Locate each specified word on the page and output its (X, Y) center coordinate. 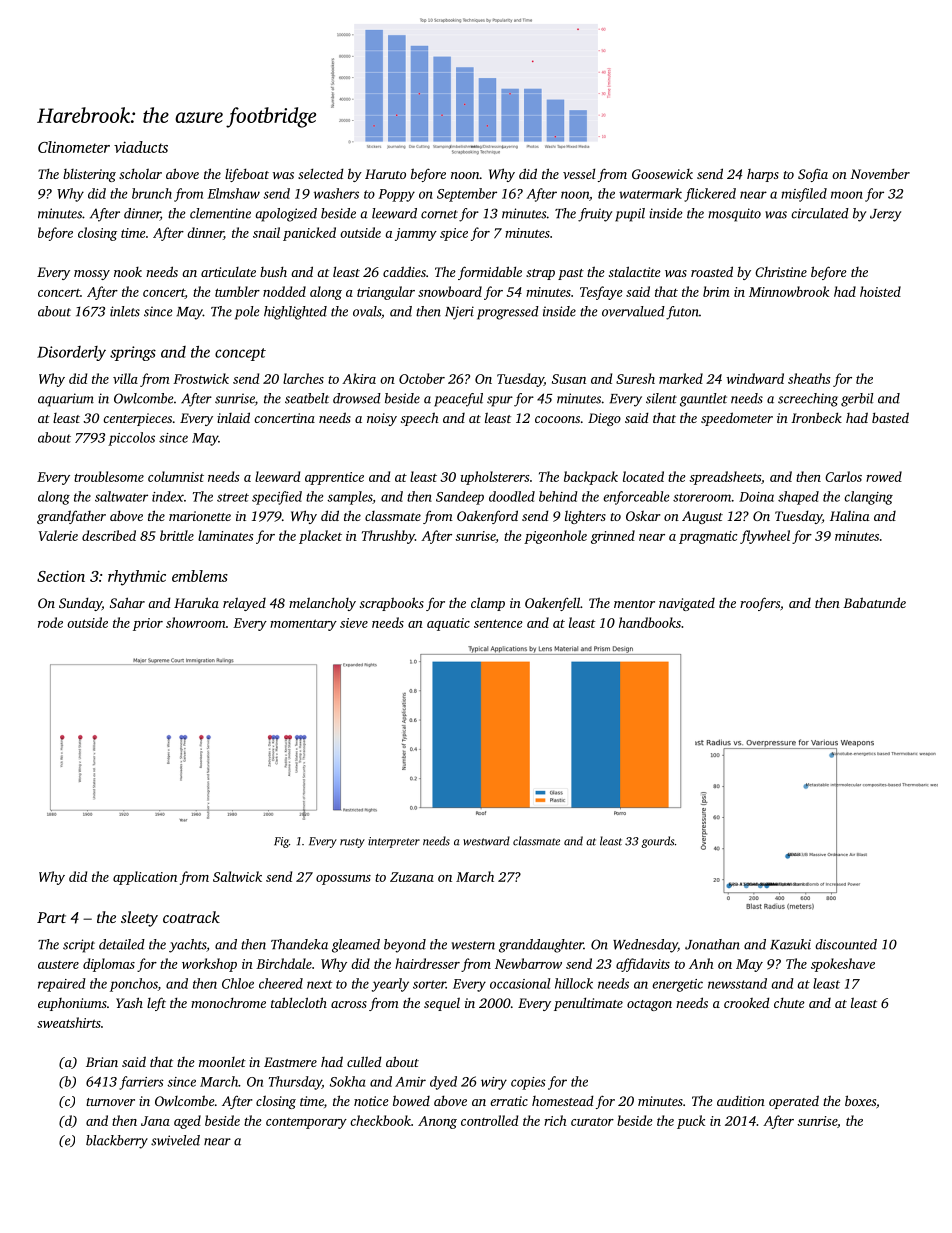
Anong (437, 1122)
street (233, 497)
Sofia (813, 175)
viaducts (141, 147)
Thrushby (388, 537)
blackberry (117, 1142)
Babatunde (874, 602)
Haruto (385, 174)
